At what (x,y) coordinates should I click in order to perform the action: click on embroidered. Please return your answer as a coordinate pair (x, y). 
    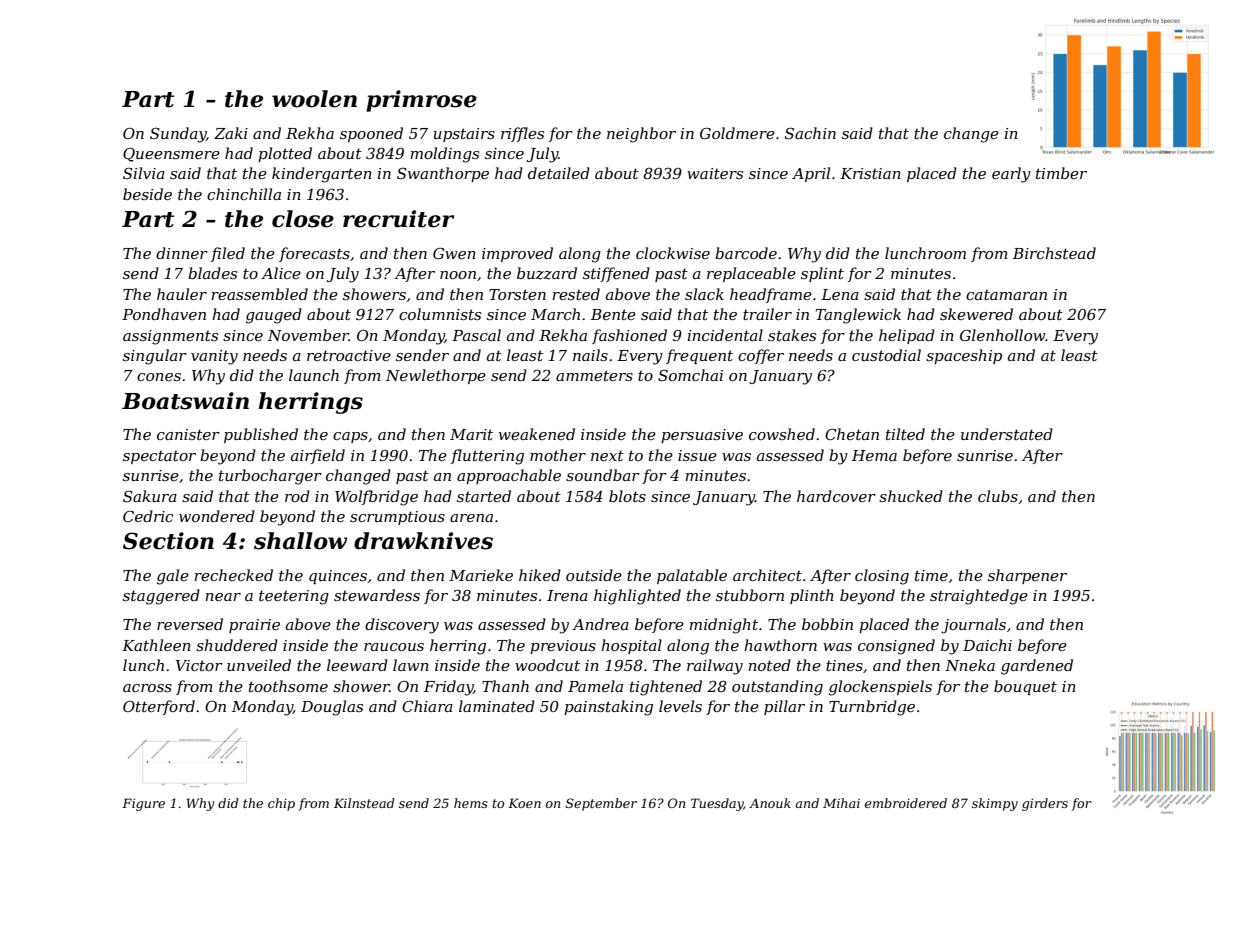
    Looking at the image, I should click on (906, 803).
